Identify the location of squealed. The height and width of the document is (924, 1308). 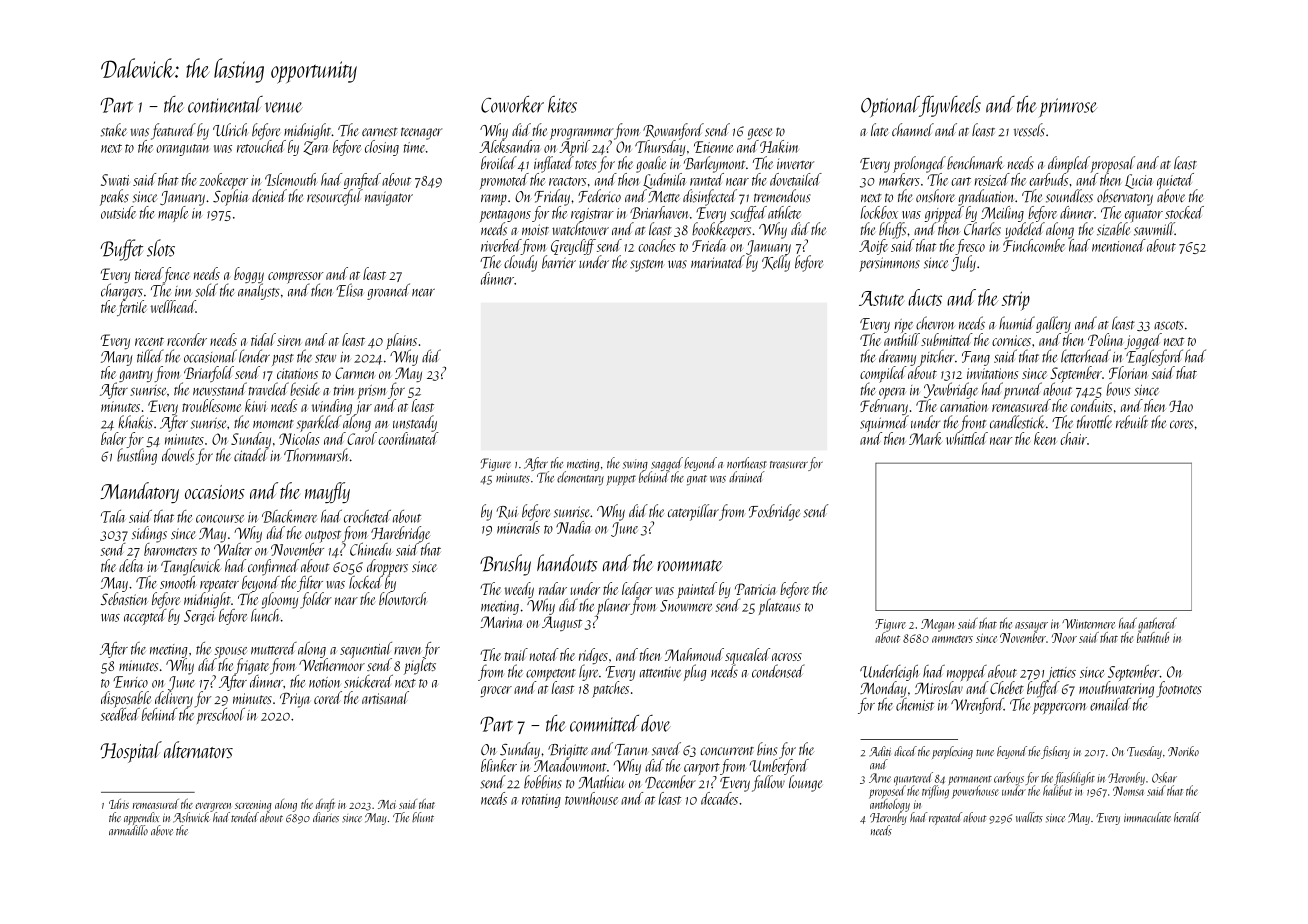
(747, 656).
